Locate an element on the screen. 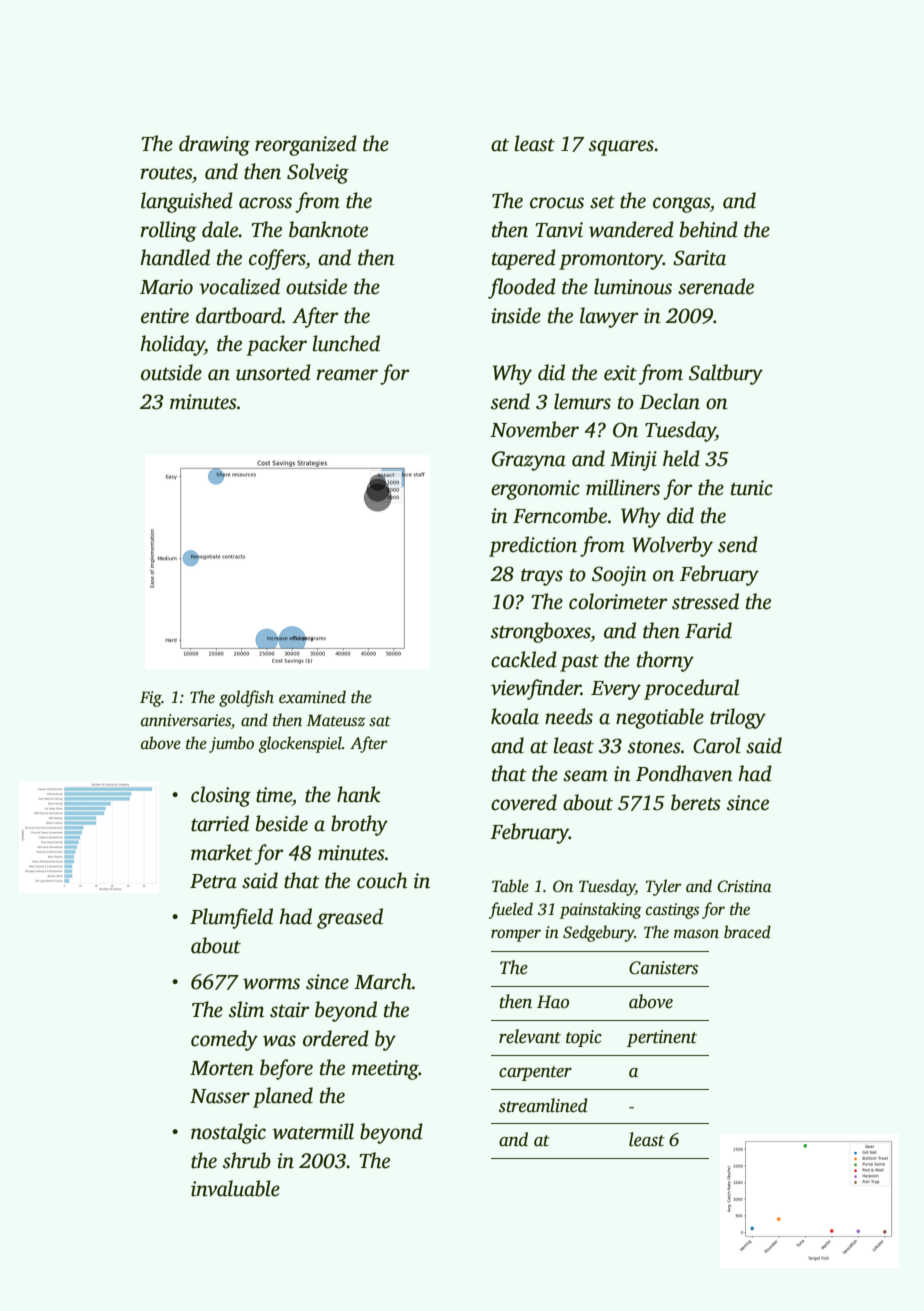 The image size is (924, 1311). Carol is located at coordinates (717, 745).
